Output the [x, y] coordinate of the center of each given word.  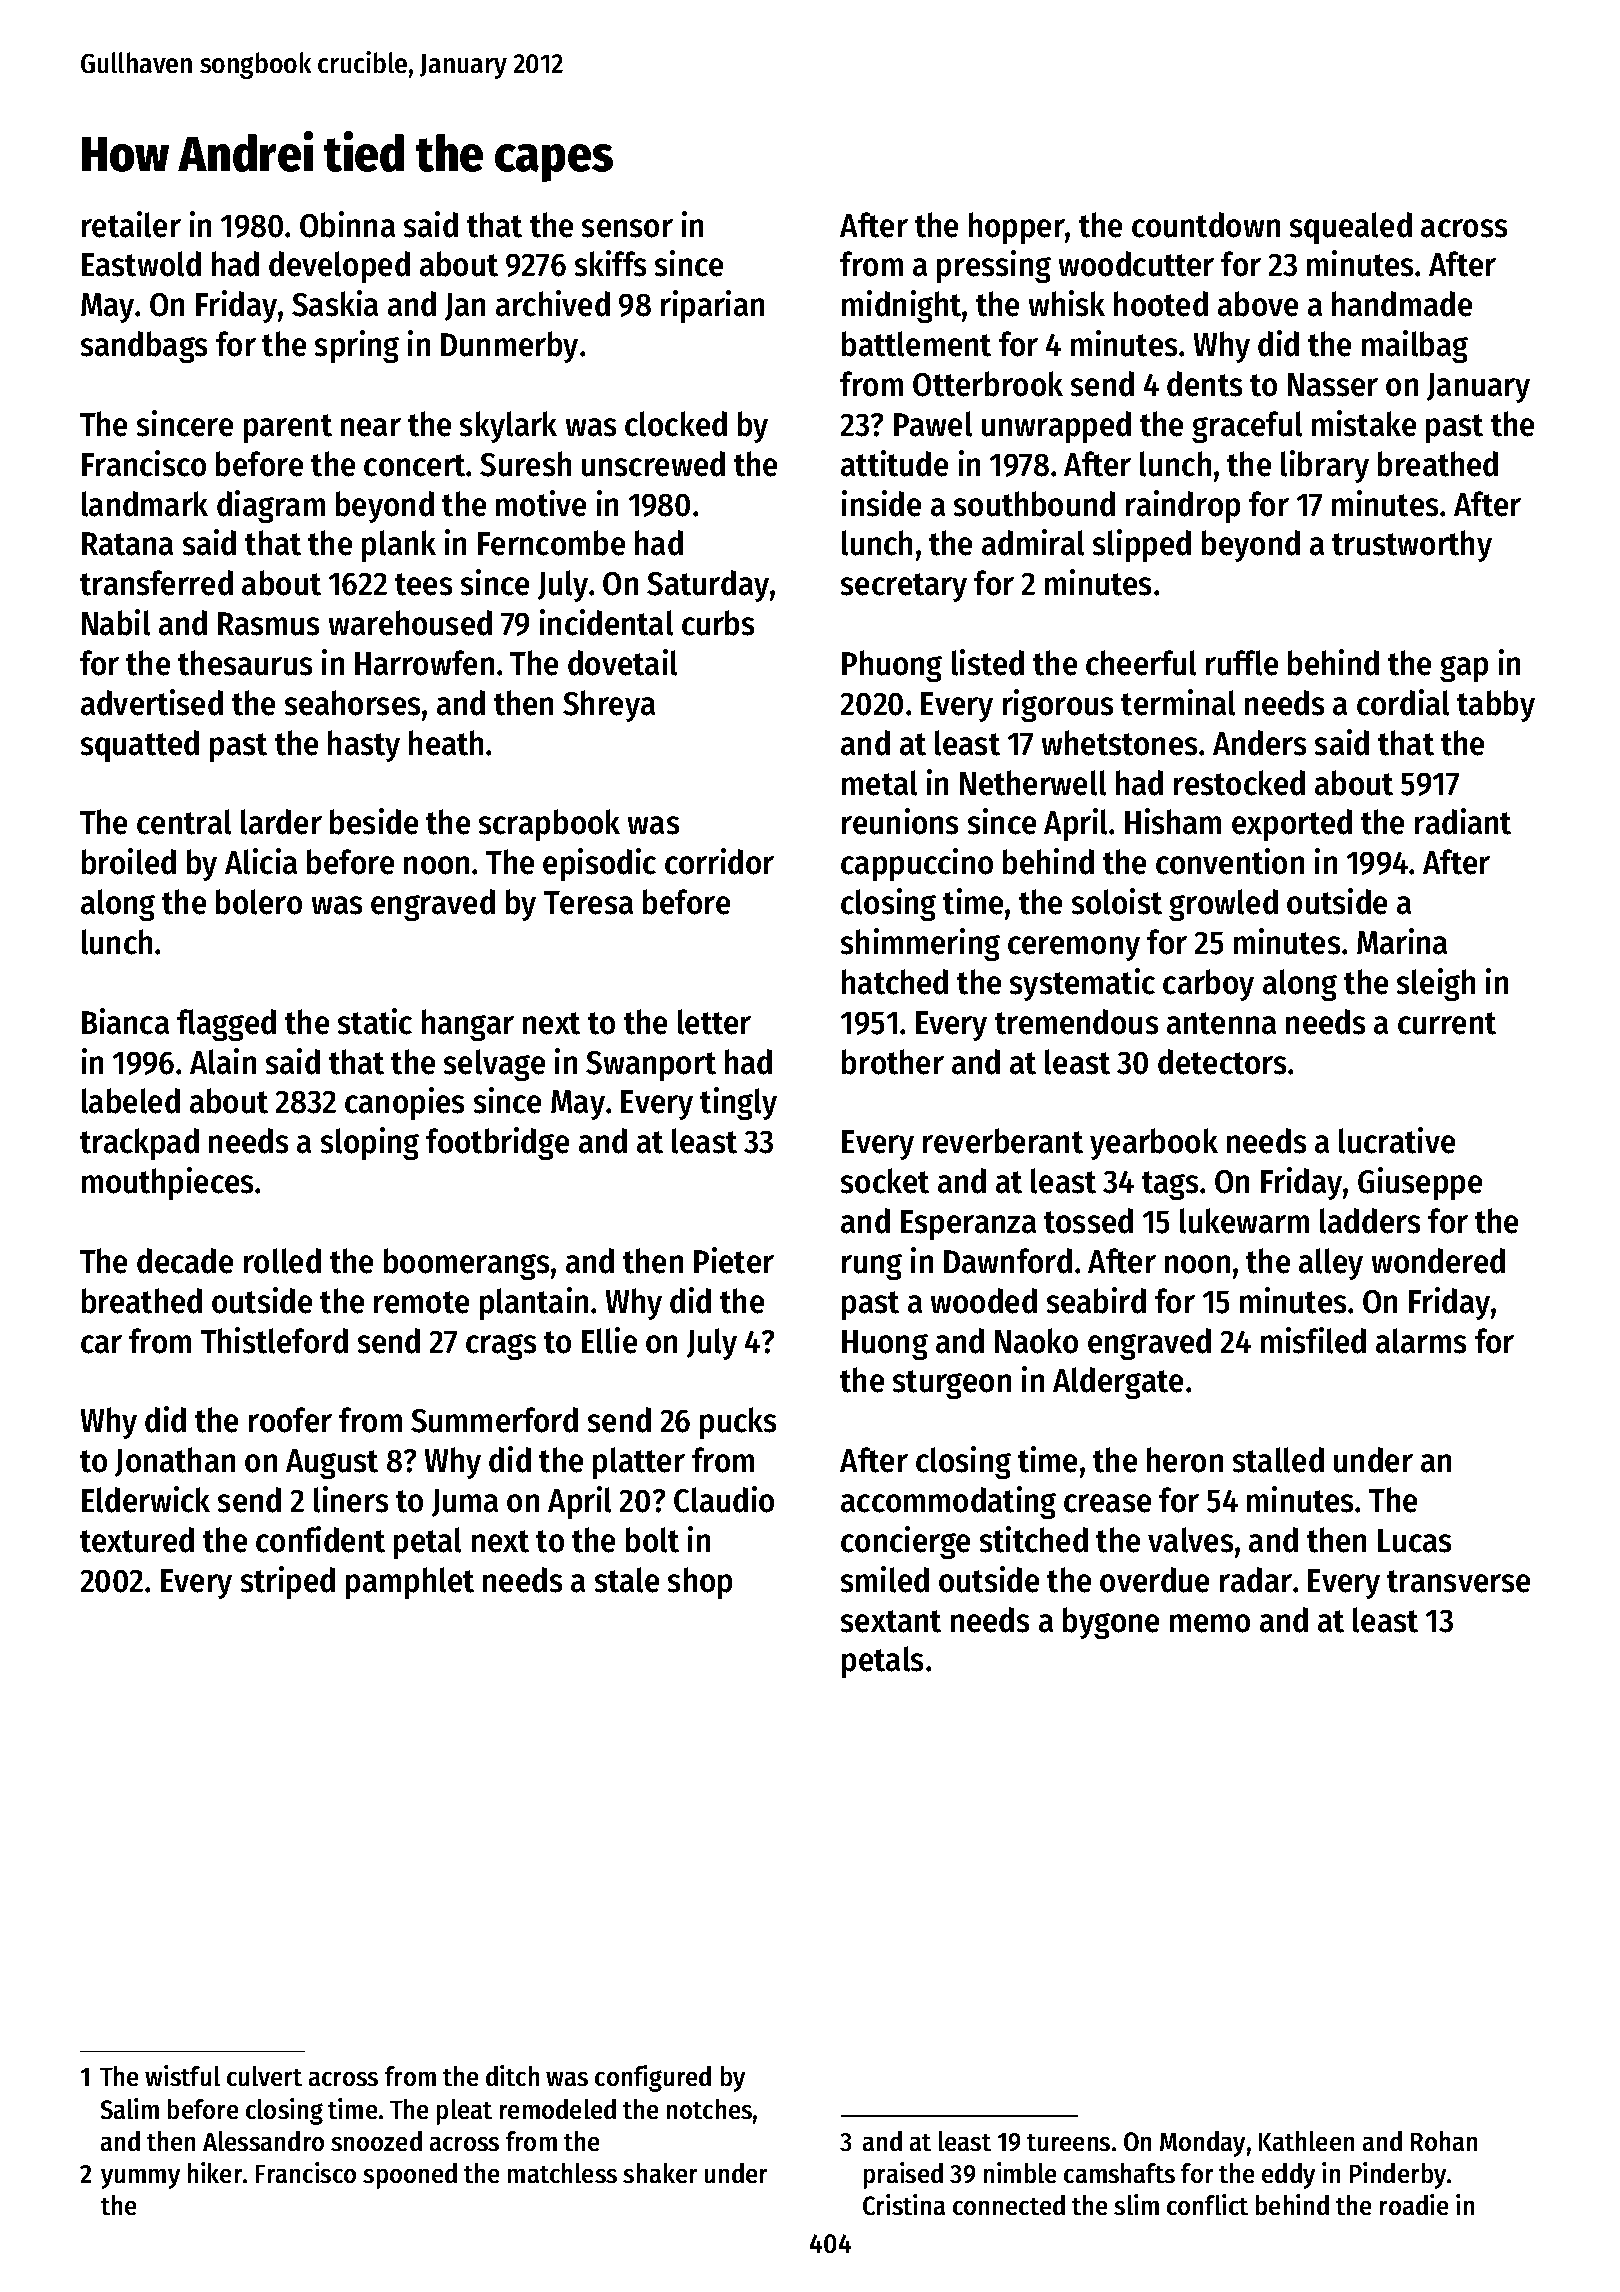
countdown [1206, 225]
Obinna [347, 224]
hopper [1017, 228]
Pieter [734, 1260]
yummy [140, 2179]
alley [1331, 1264]
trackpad [139, 1144]
